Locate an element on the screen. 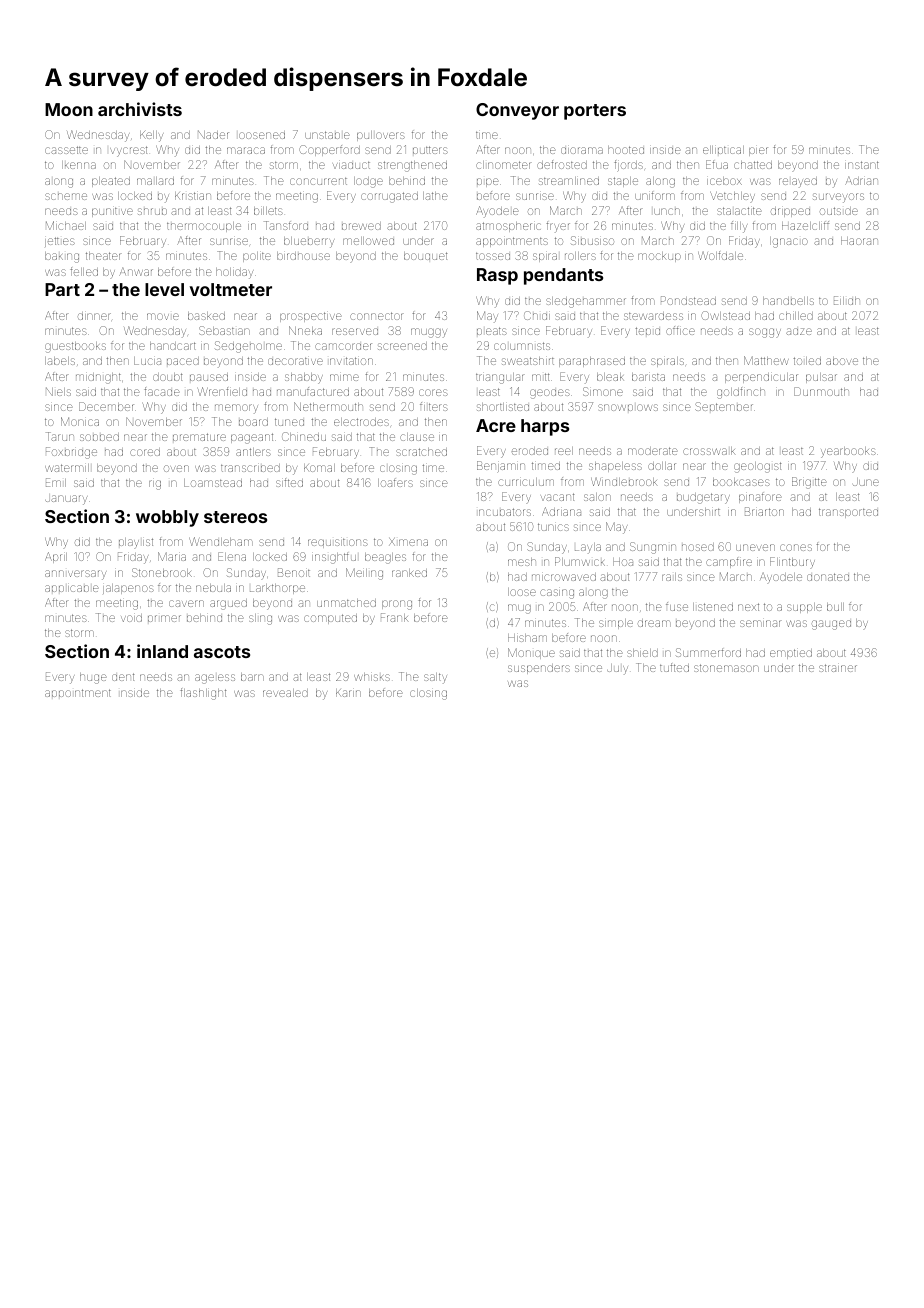  Flintbury is located at coordinates (792, 563).
